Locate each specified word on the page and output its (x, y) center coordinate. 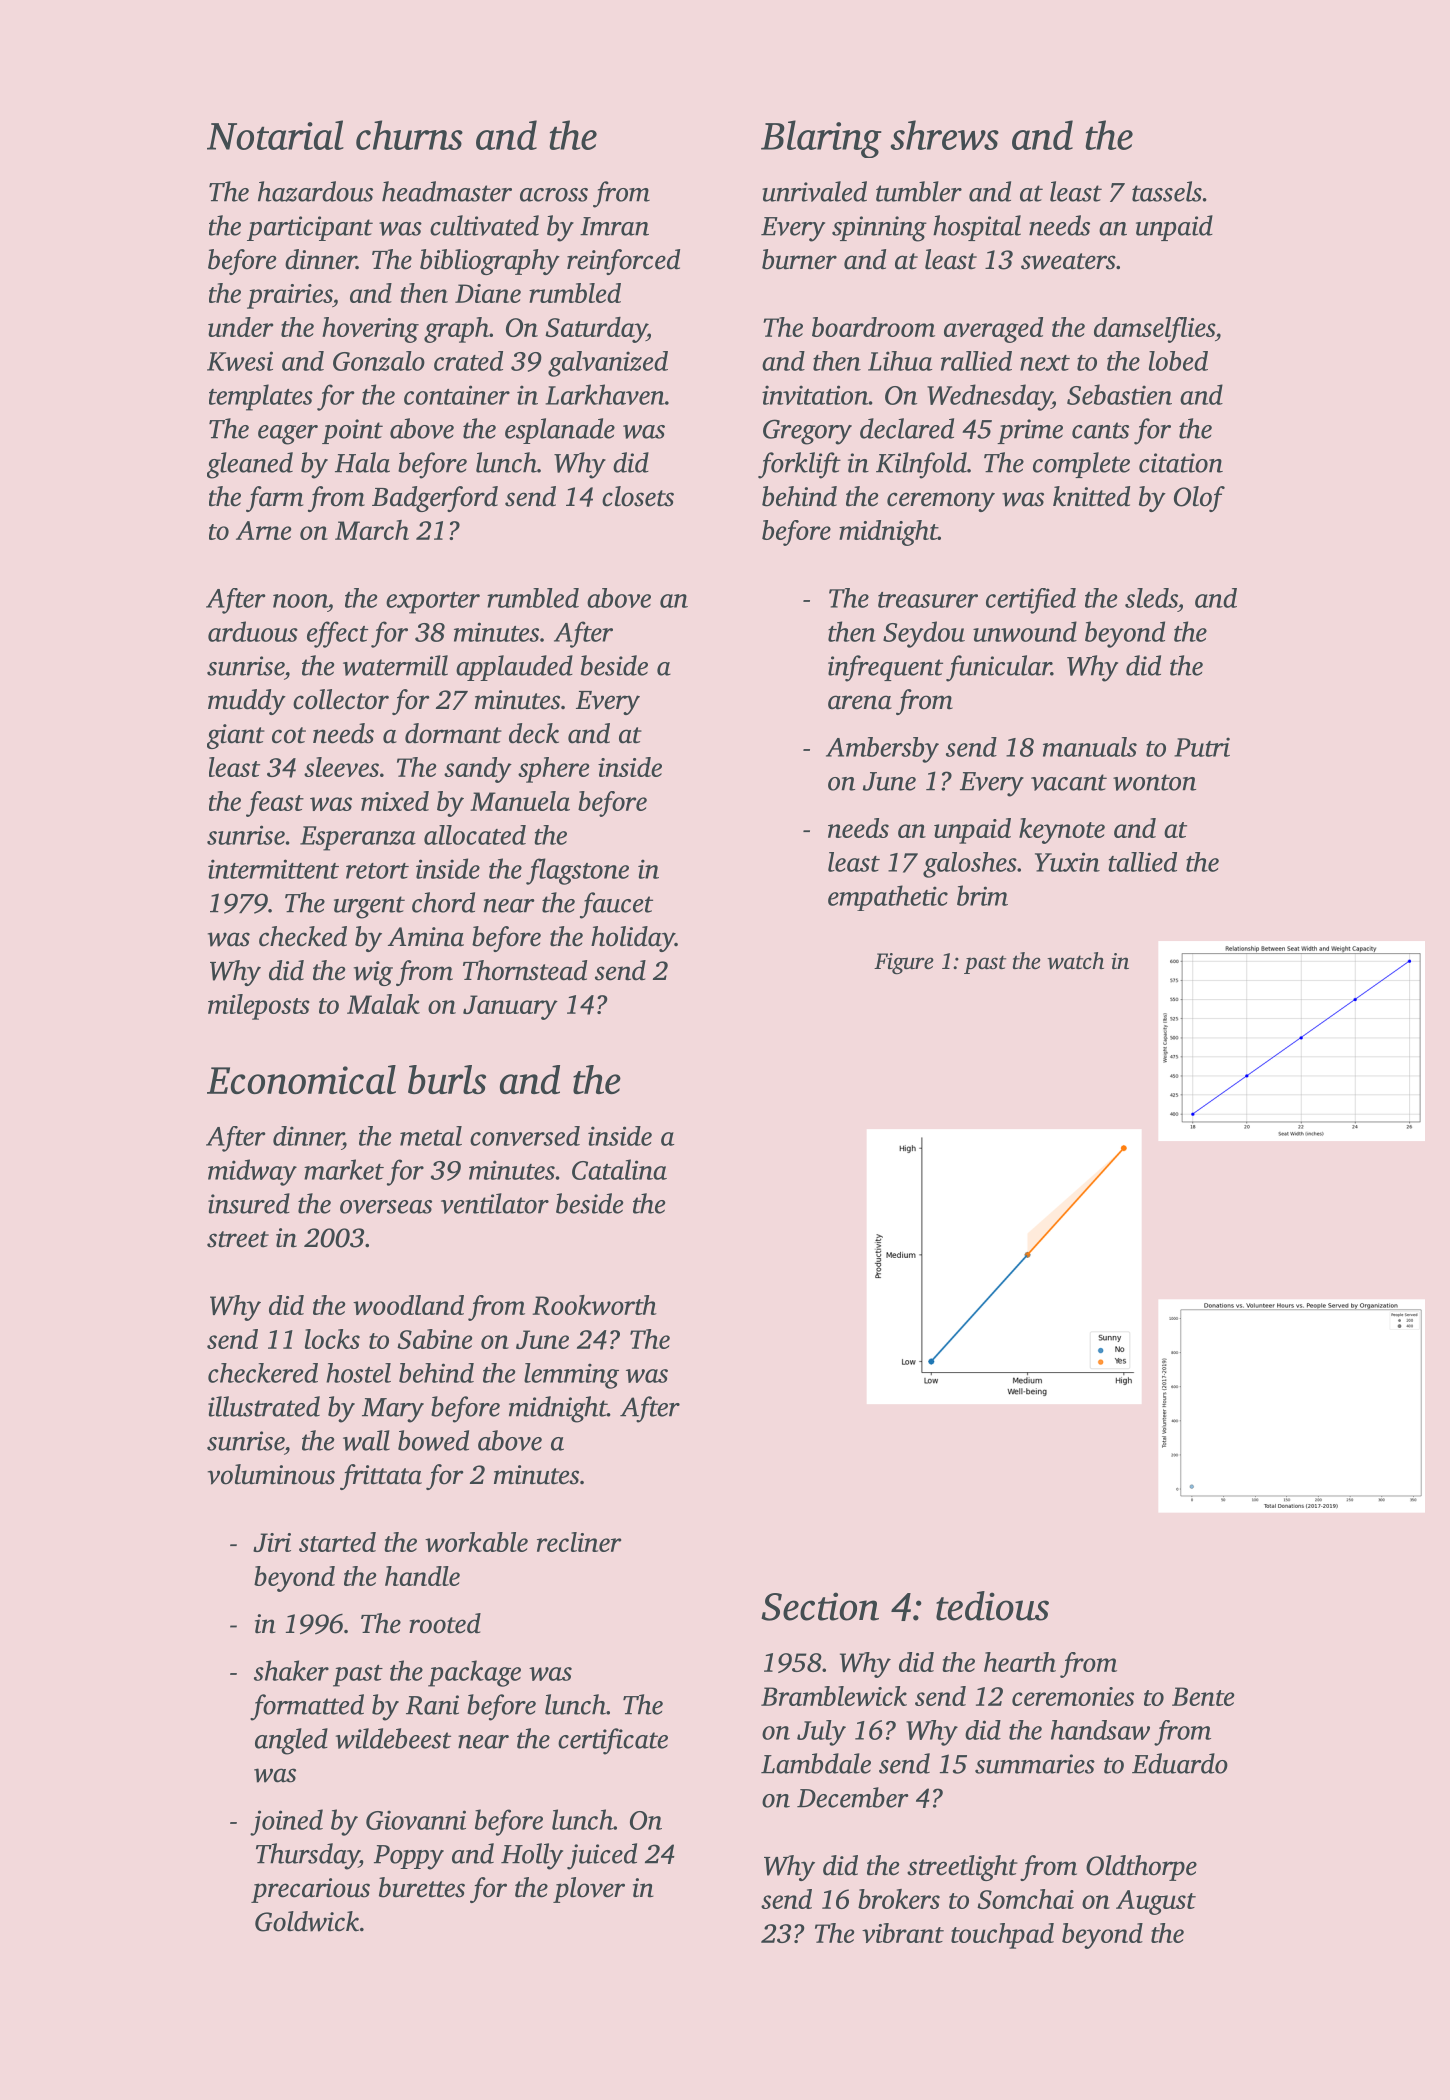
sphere (553, 770)
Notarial (275, 135)
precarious (310, 1890)
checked (303, 936)
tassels (1167, 191)
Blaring (821, 139)
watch (1075, 961)
